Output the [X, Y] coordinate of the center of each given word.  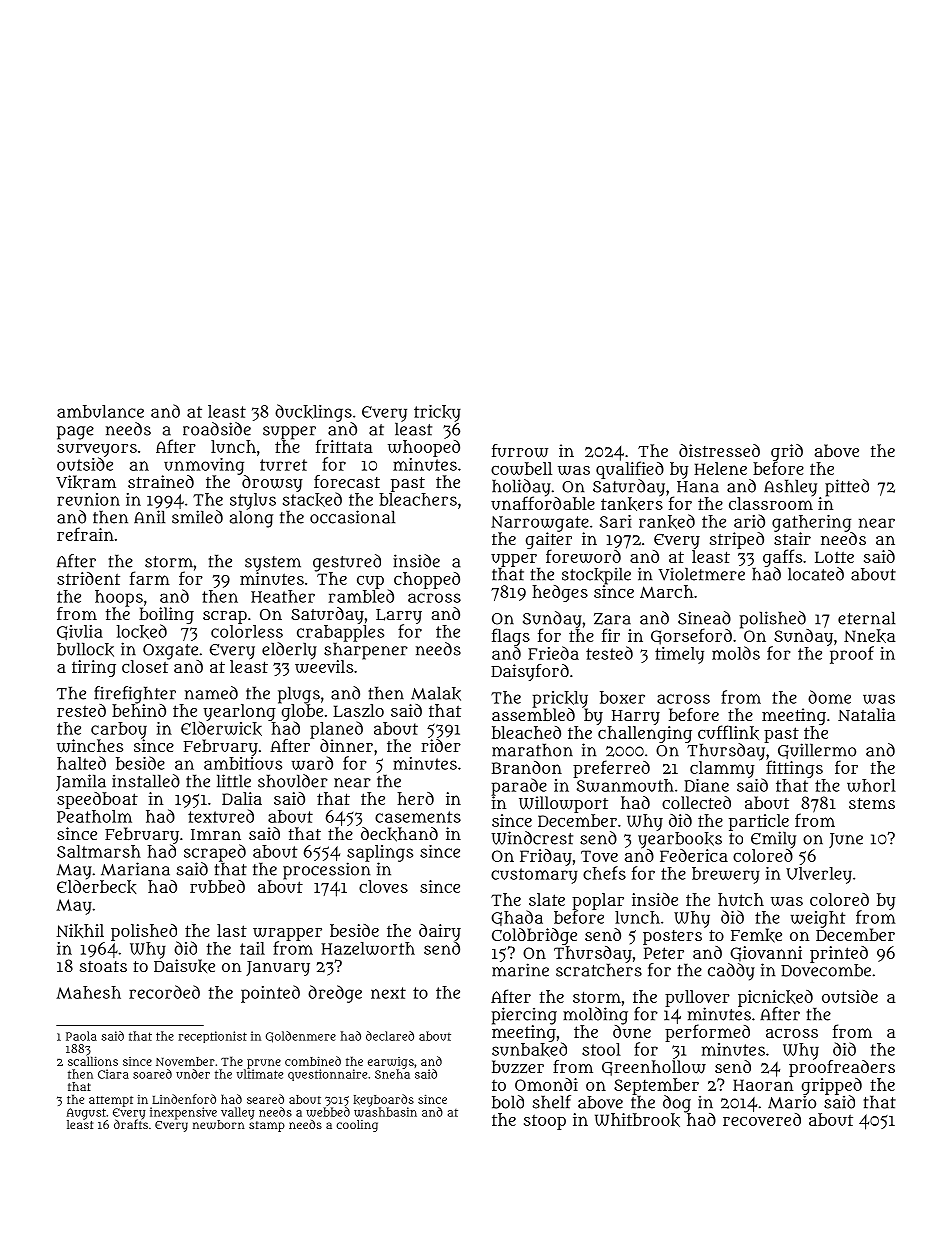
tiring [94, 668]
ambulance [100, 411]
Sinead [704, 618]
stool [601, 1049]
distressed [719, 450]
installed [146, 781]
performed [707, 1033]
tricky [437, 413]
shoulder [293, 781]
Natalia [866, 714]
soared [152, 1074]
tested [609, 653]
